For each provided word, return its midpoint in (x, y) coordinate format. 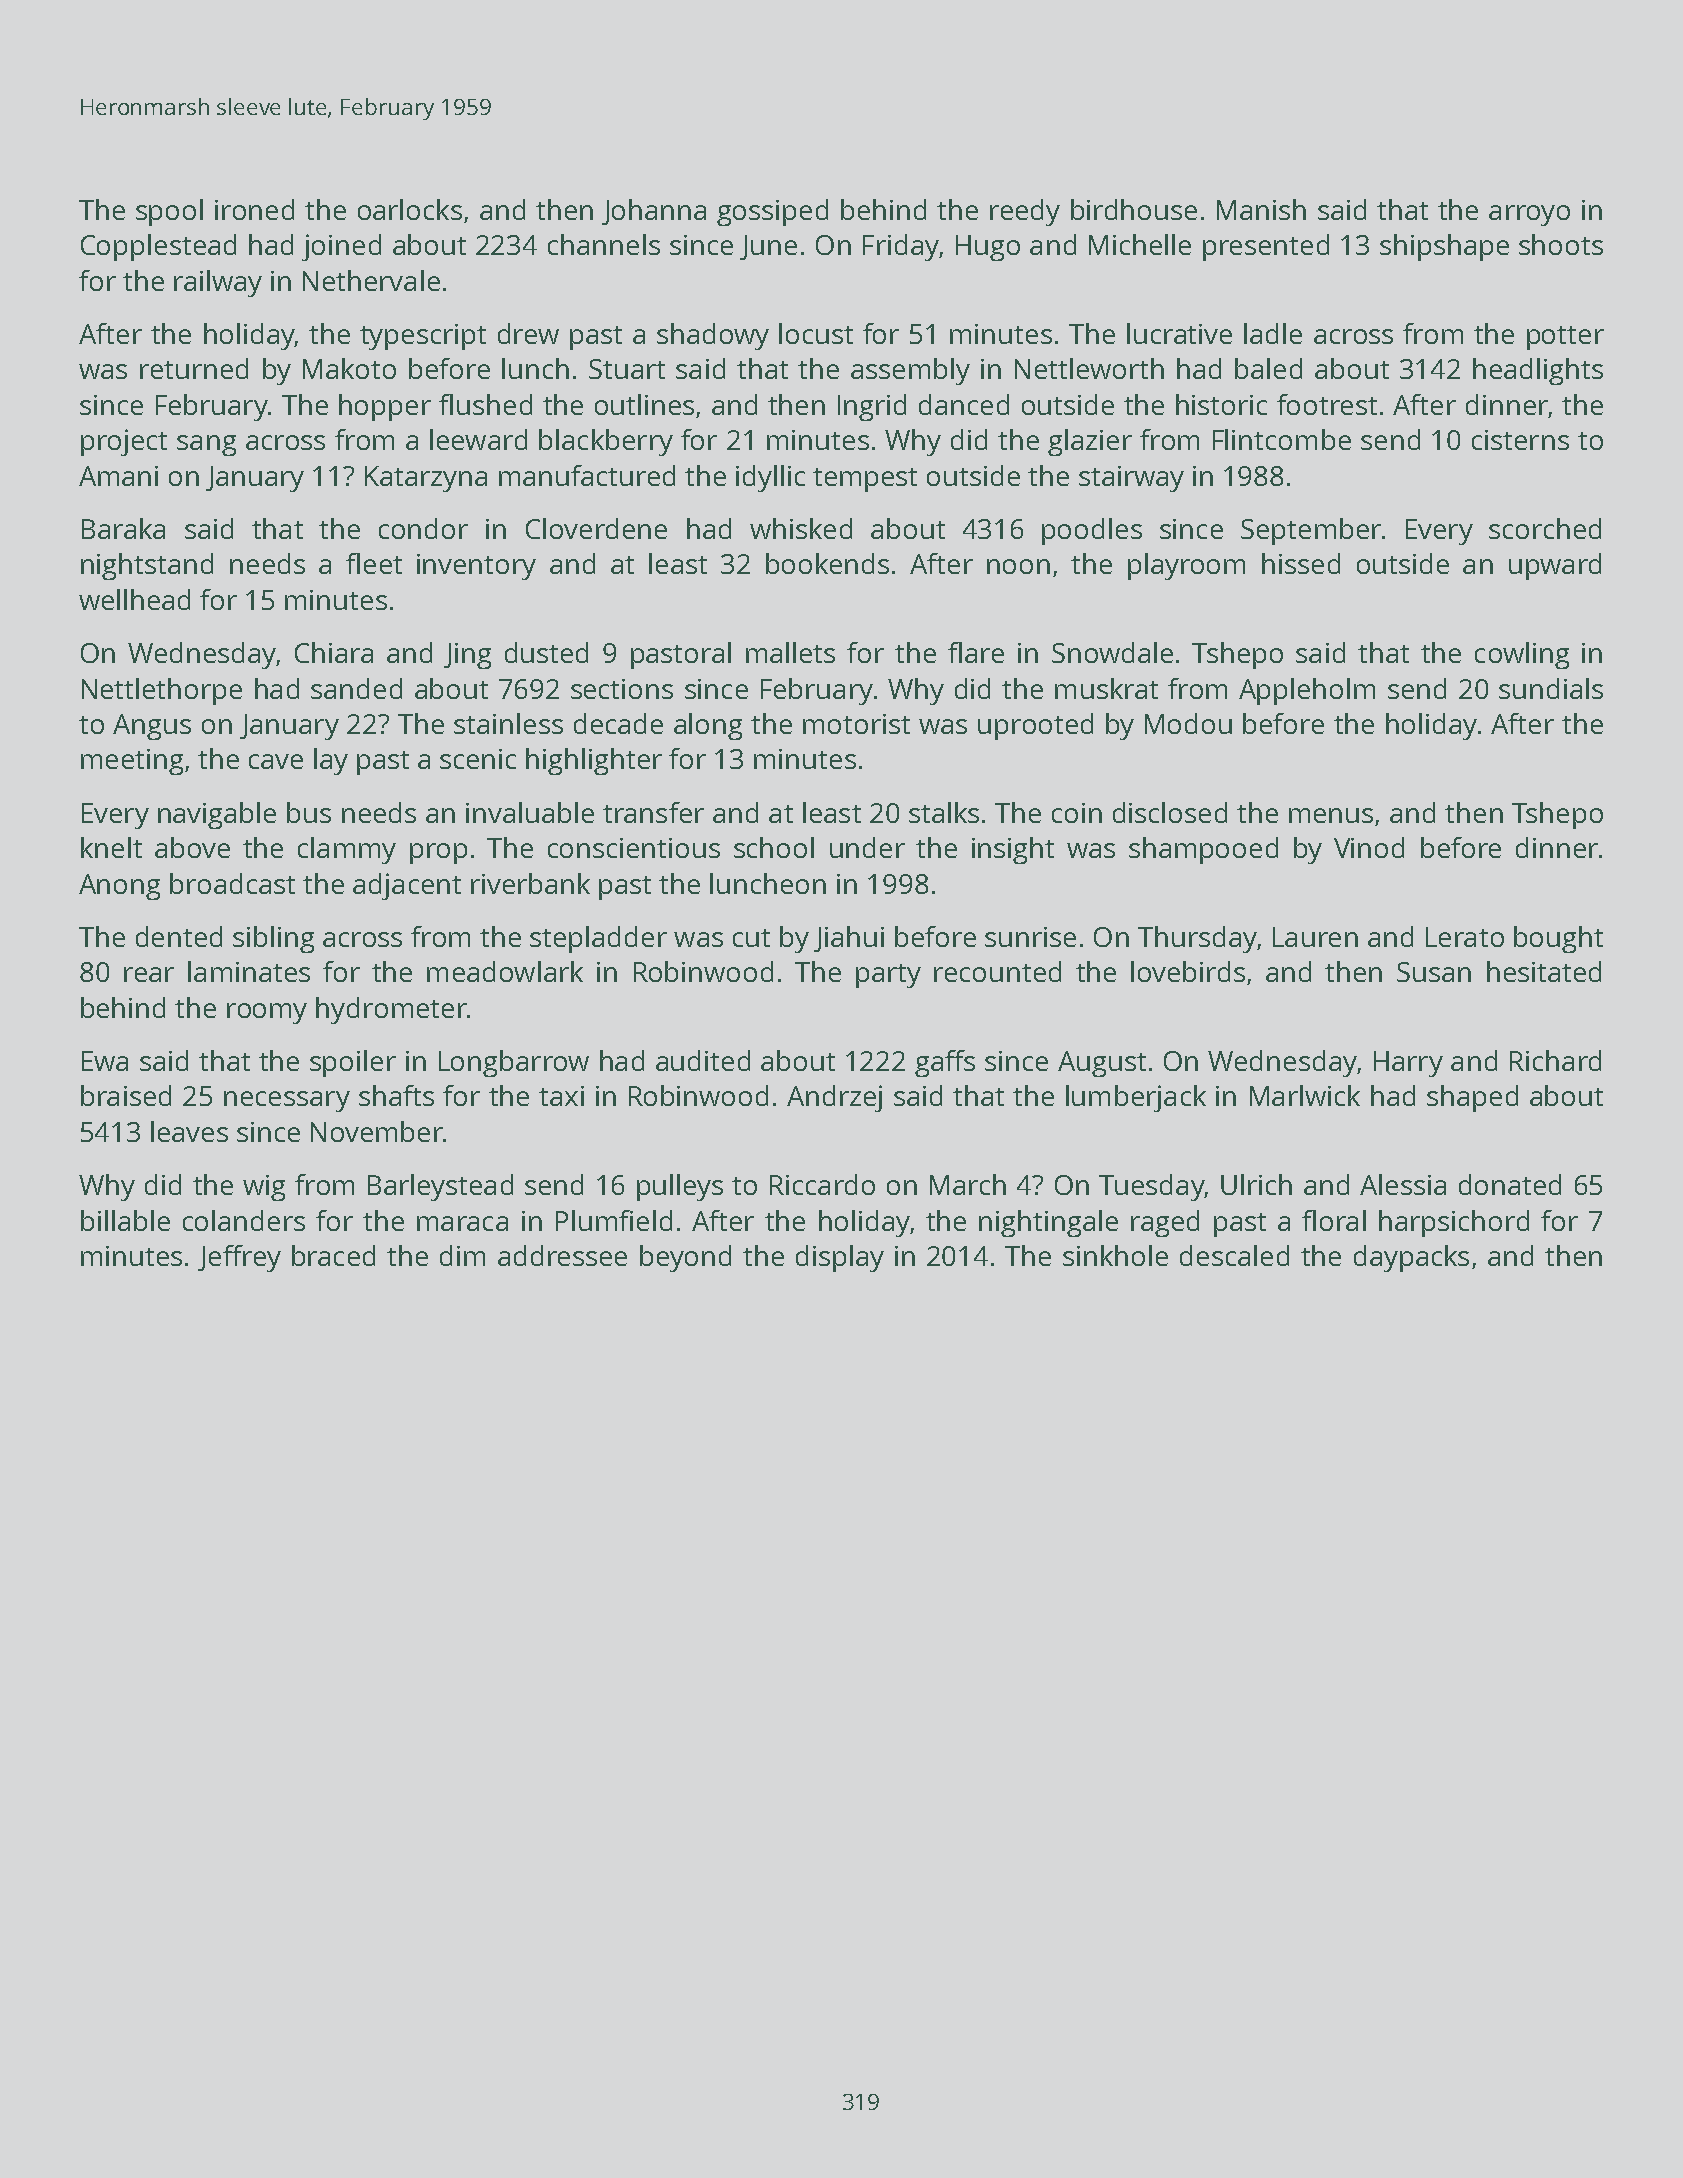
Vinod (1369, 847)
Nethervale (371, 280)
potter (1565, 338)
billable (125, 1220)
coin (1077, 813)
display (840, 1258)
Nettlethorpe (162, 691)
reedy (1025, 212)
